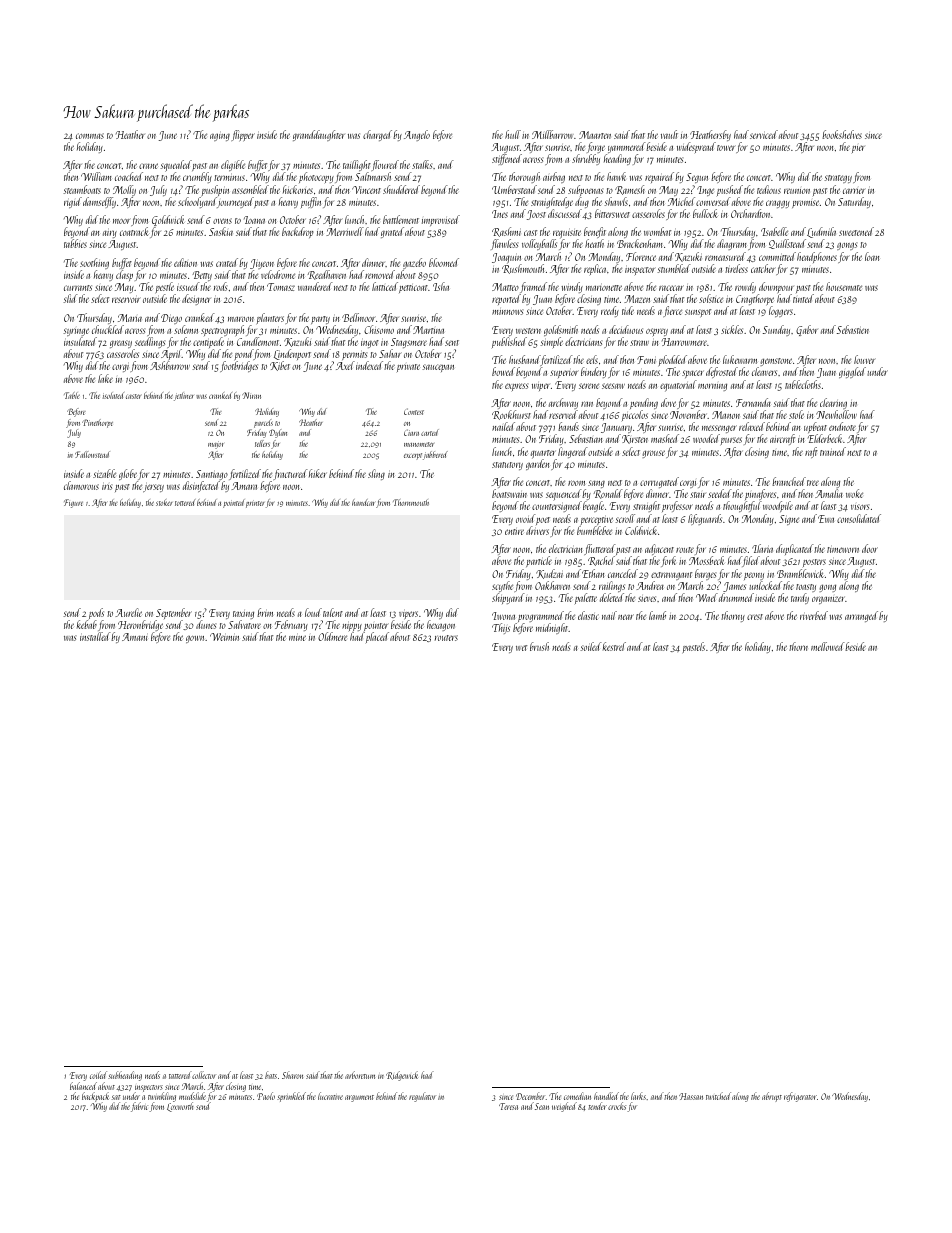 This document has width=952, height=1233. What do you see at coordinates (96, 613) in the document?
I see `pods` at bounding box center [96, 613].
